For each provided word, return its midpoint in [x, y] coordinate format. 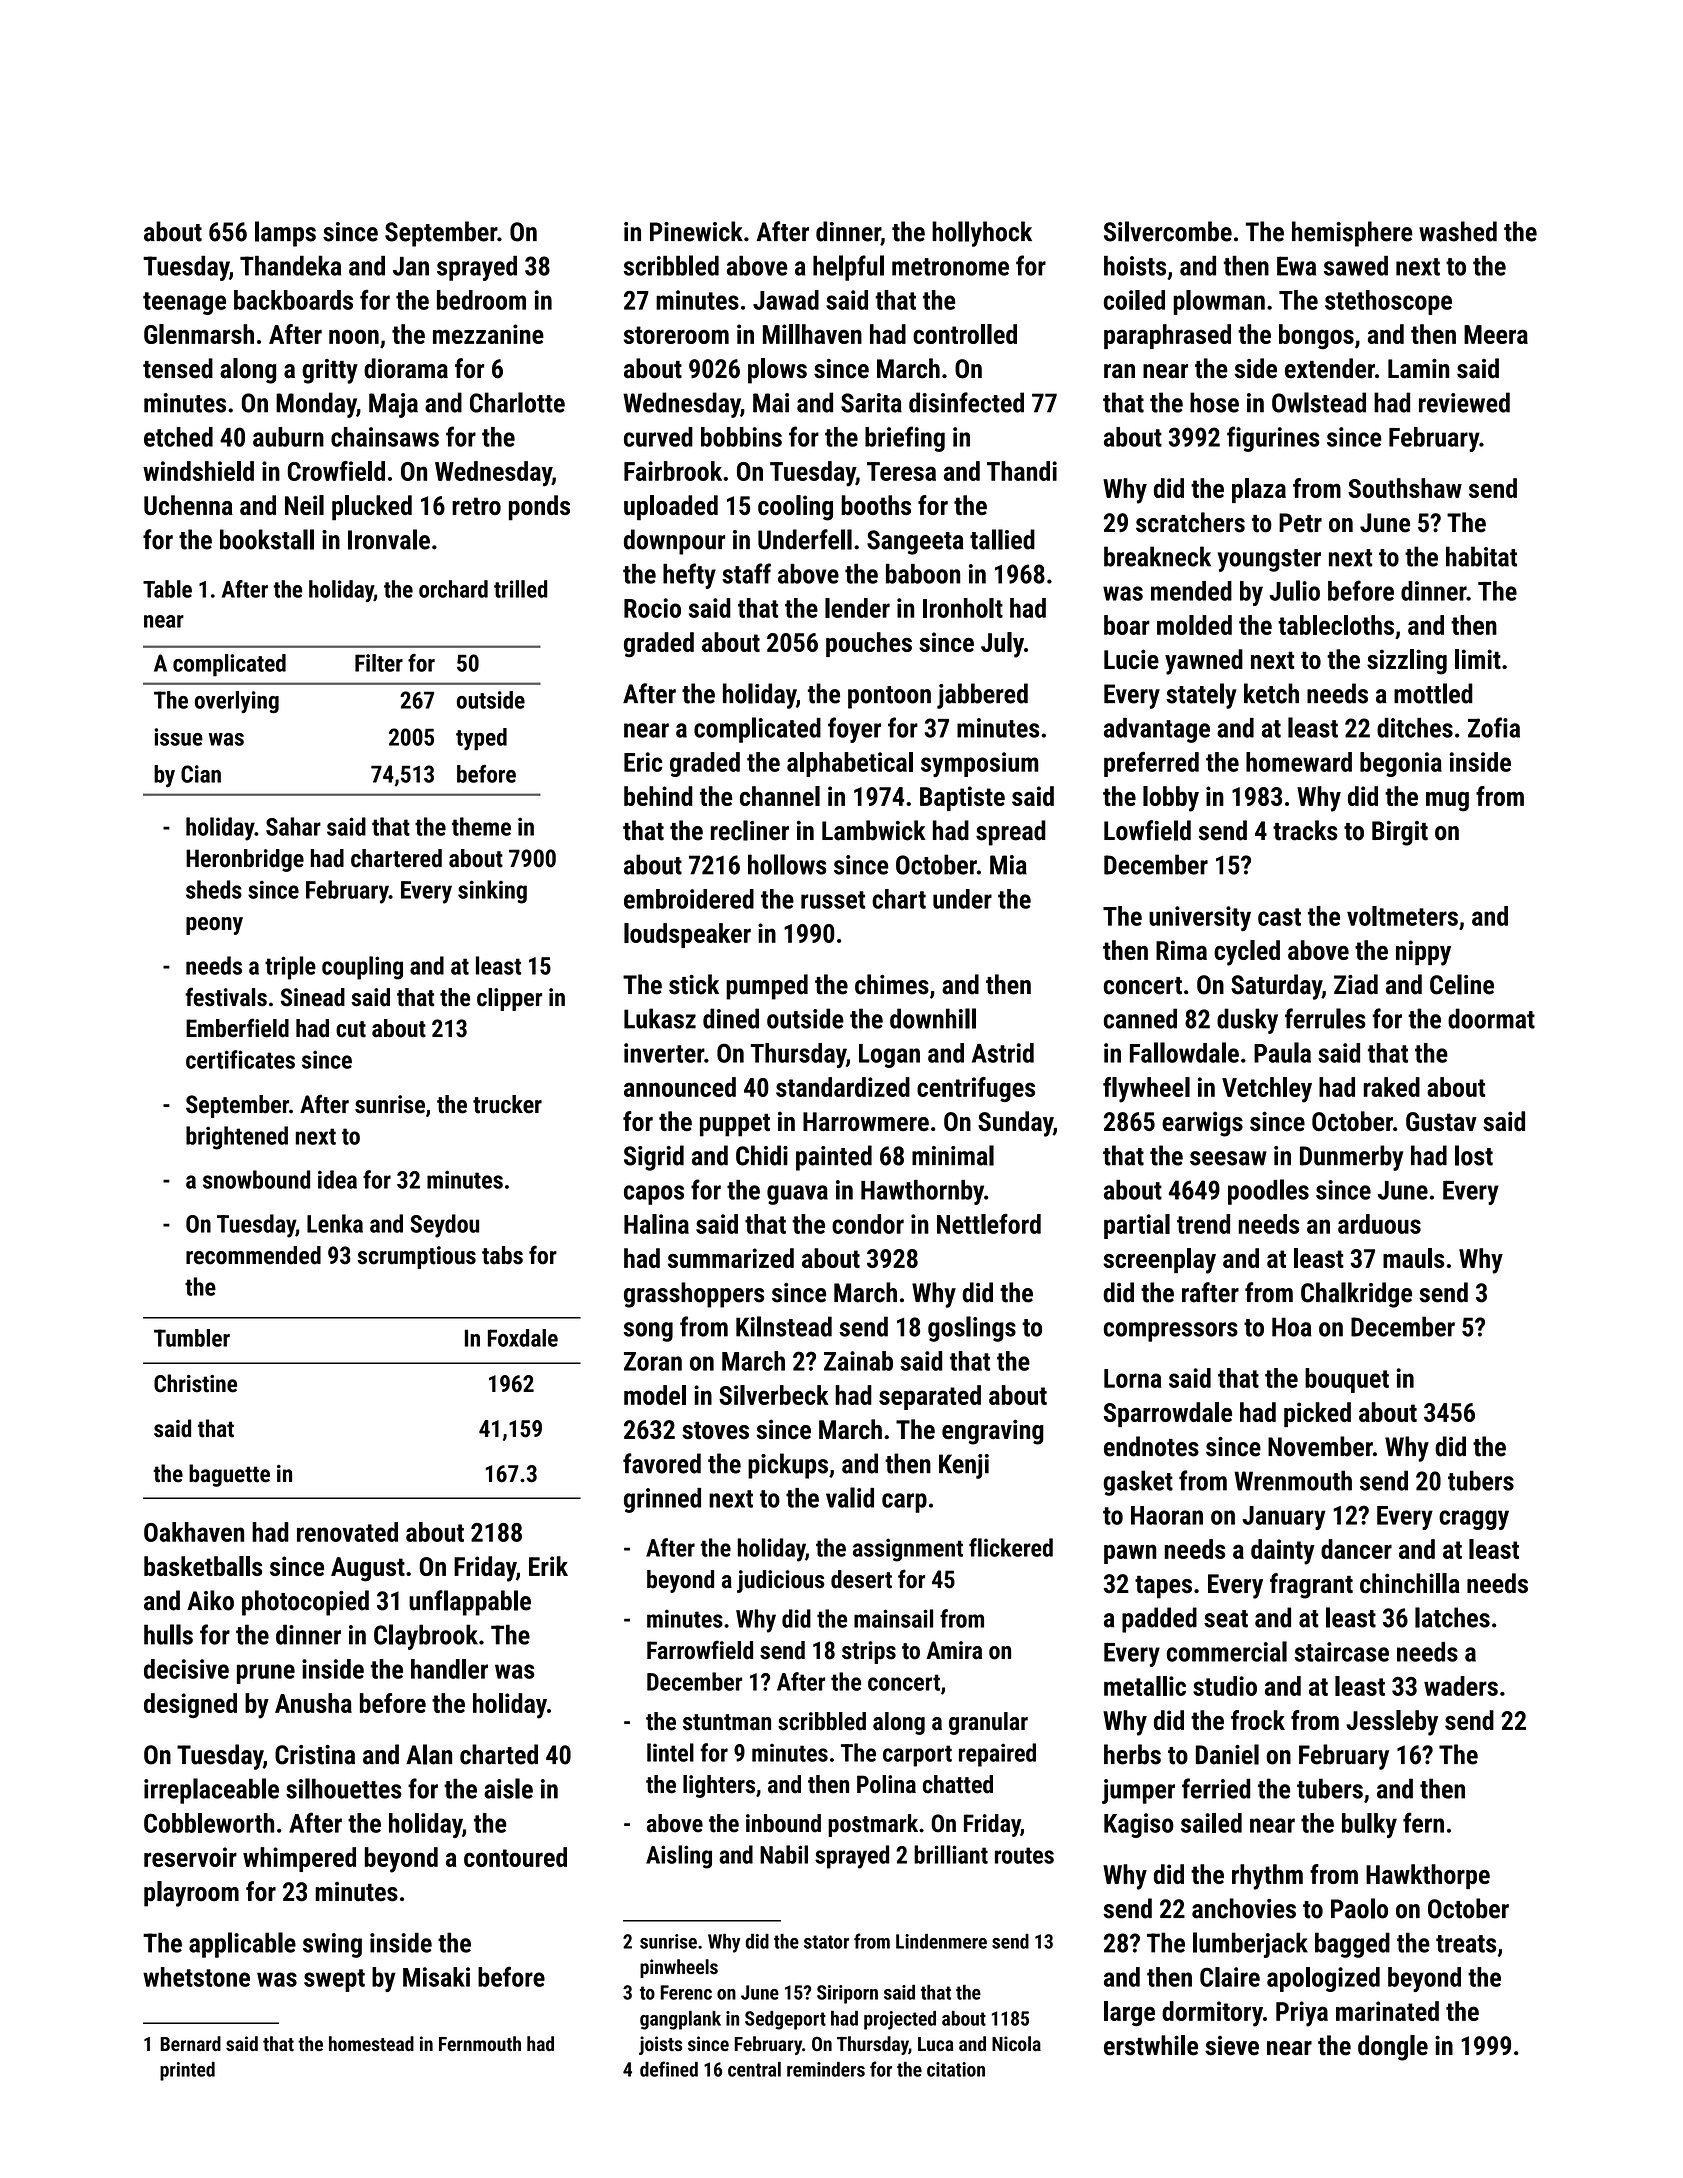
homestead [371, 2044]
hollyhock [982, 234]
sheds [214, 889]
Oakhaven [194, 1532]
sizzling [1407, 662]
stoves [715, 1430]
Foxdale [523, 1338]
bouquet [1347, 1380]
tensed [178, 368]
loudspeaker [687, 935]
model [655, 1395]
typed [481, 739]
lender [857, 608]
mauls [1413, 1258]
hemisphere [1352, 234]
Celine [1462, 984]
